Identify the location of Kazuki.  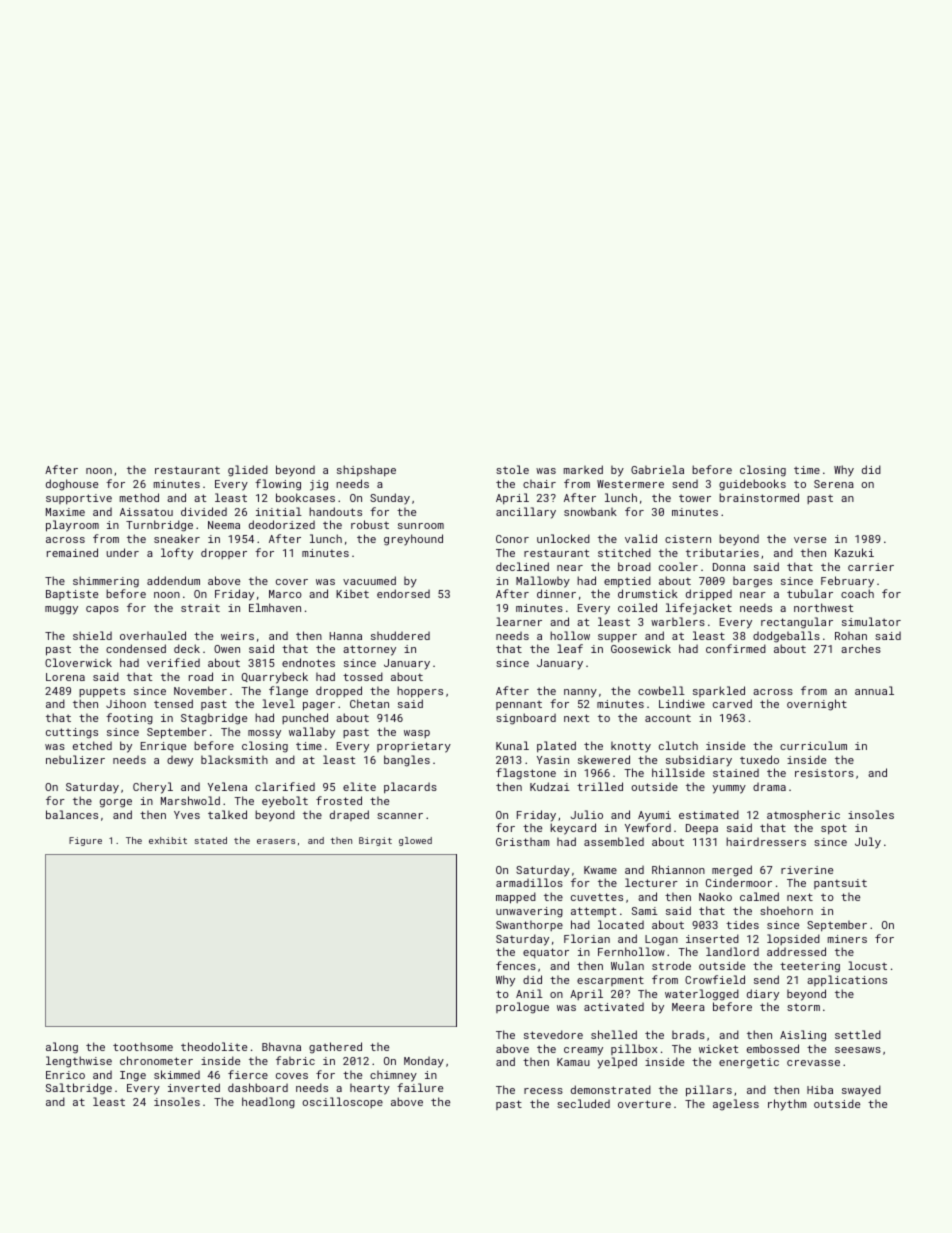
(854, 552).
